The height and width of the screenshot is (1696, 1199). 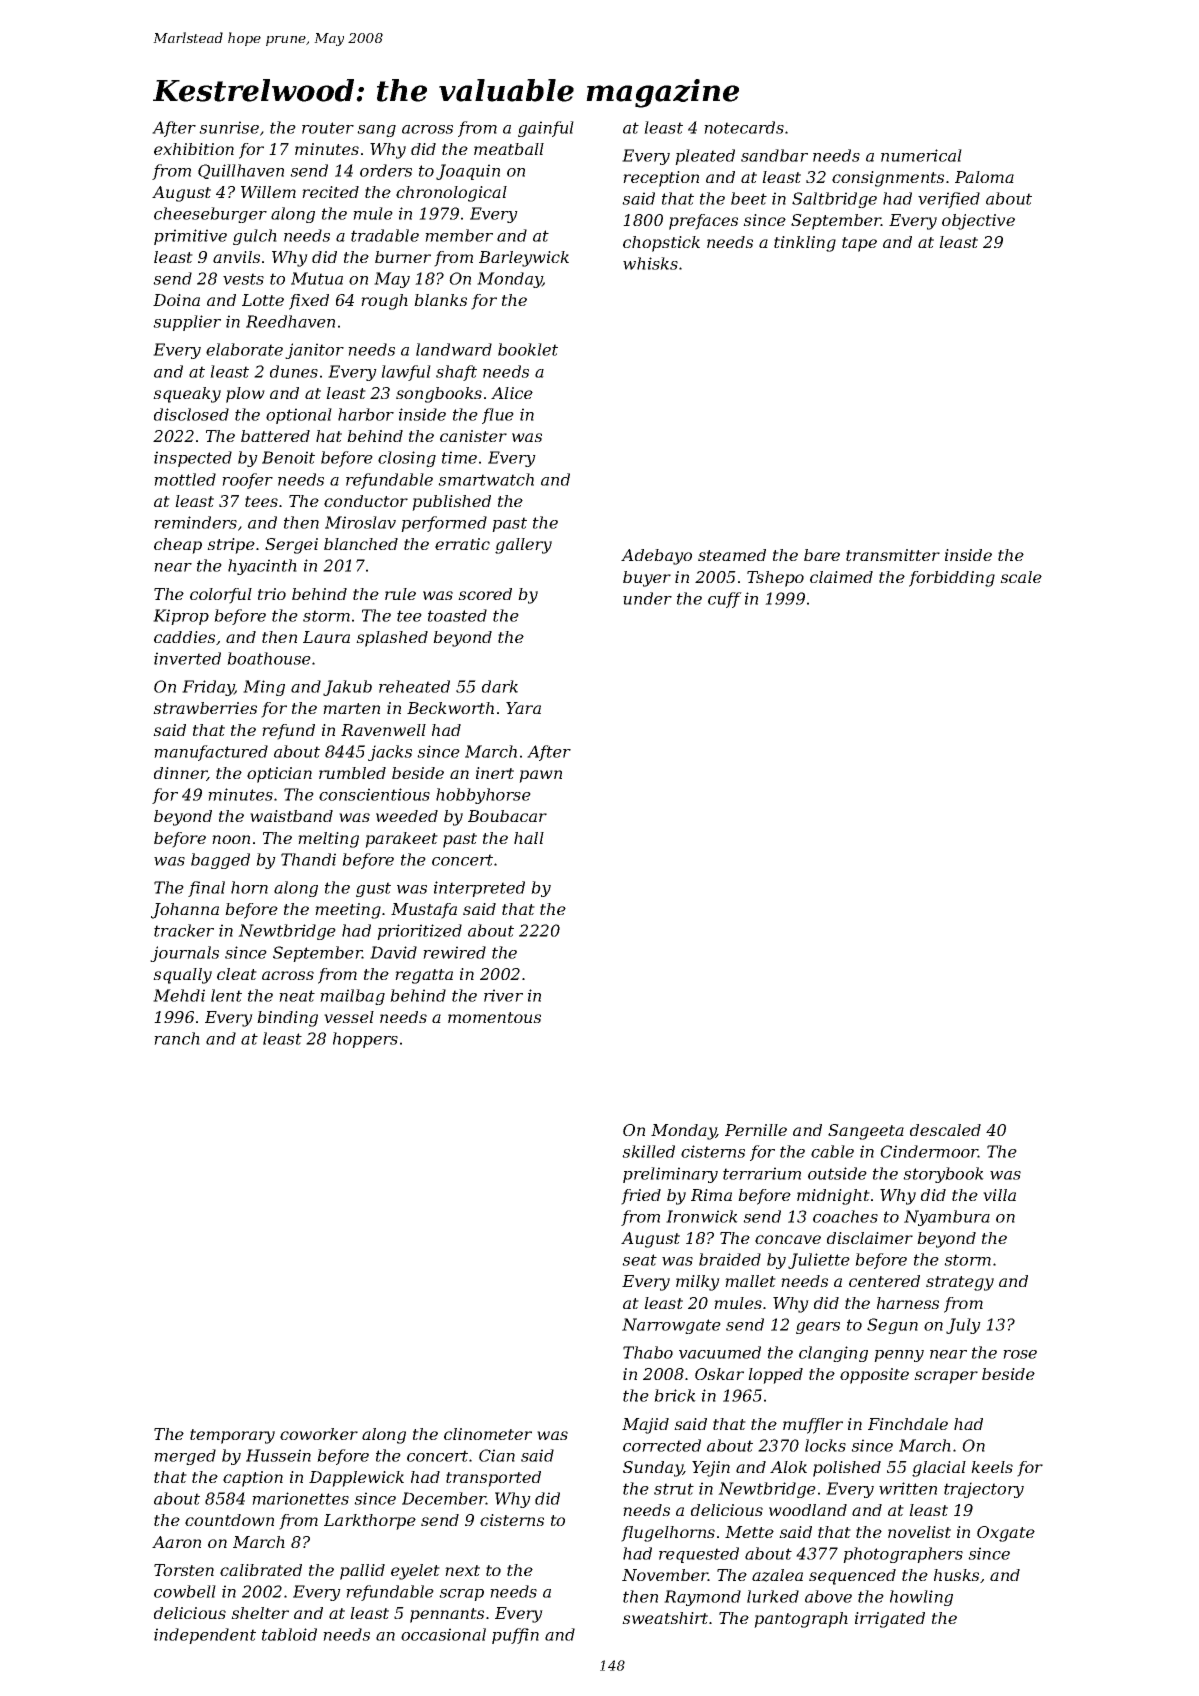 I want to click on meatball, so click(x=509, y=149).
